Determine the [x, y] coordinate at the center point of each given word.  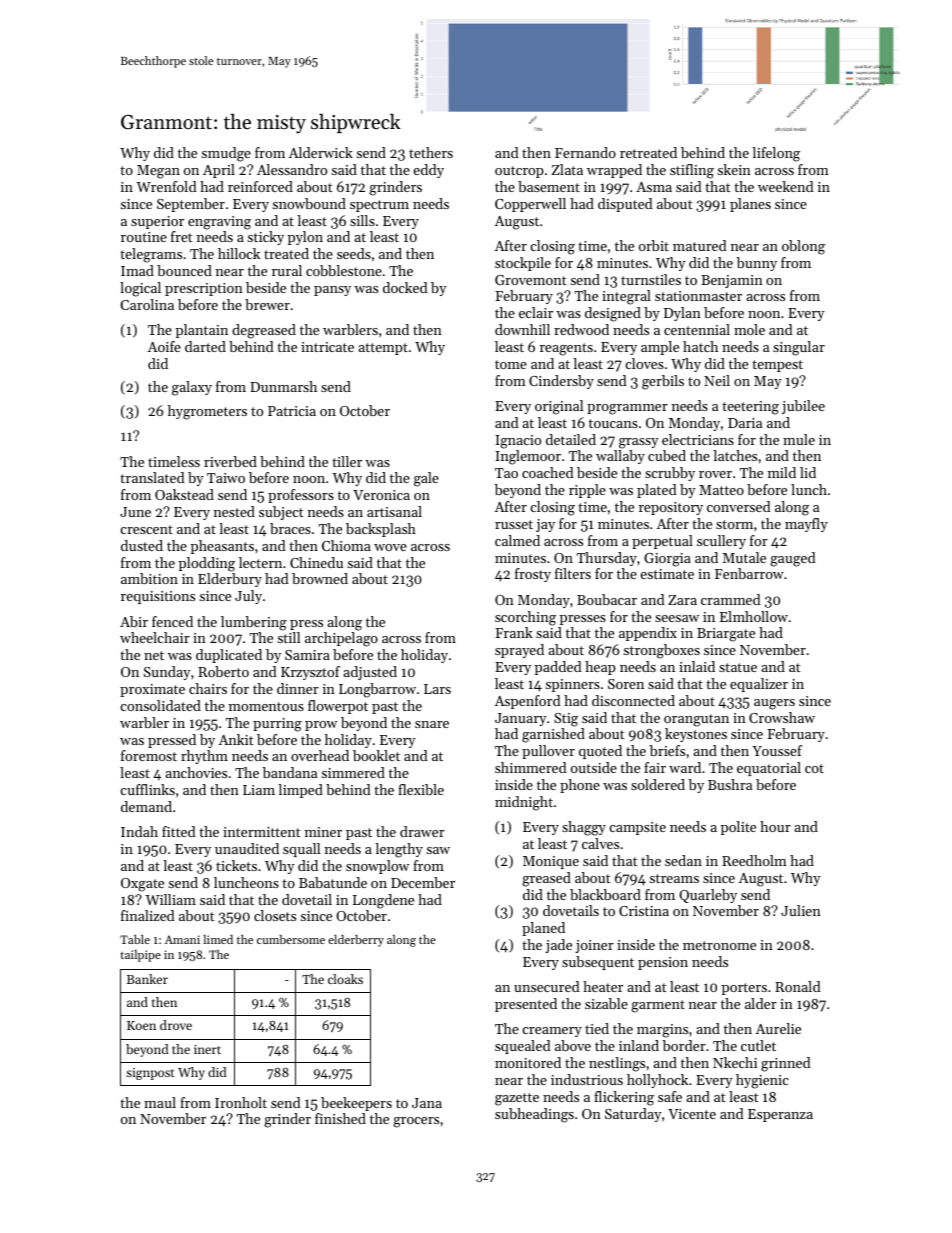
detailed [571, 439]
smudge [226, 154]
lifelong [776, 154]
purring [277, 725]
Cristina [644, 911]
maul [160, 1102]
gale [426, 479]
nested [234, 511]
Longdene [383, 901]
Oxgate [142, 885]
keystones [696, 735]
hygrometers [207, 412]
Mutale [744, 557]
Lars [437, 689]
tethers [431, 152]
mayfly [806, 525]
